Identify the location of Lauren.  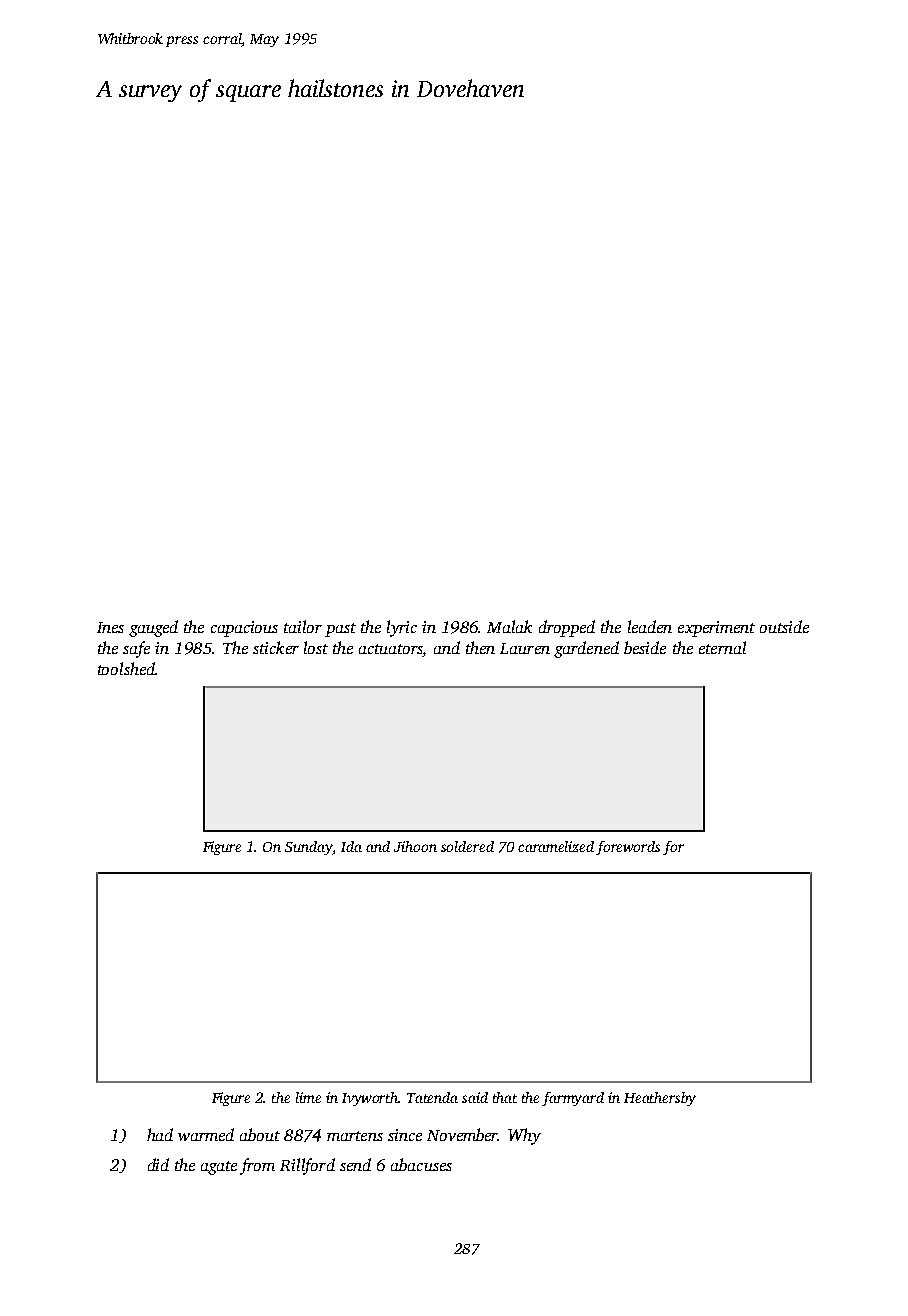
(525, 648).
